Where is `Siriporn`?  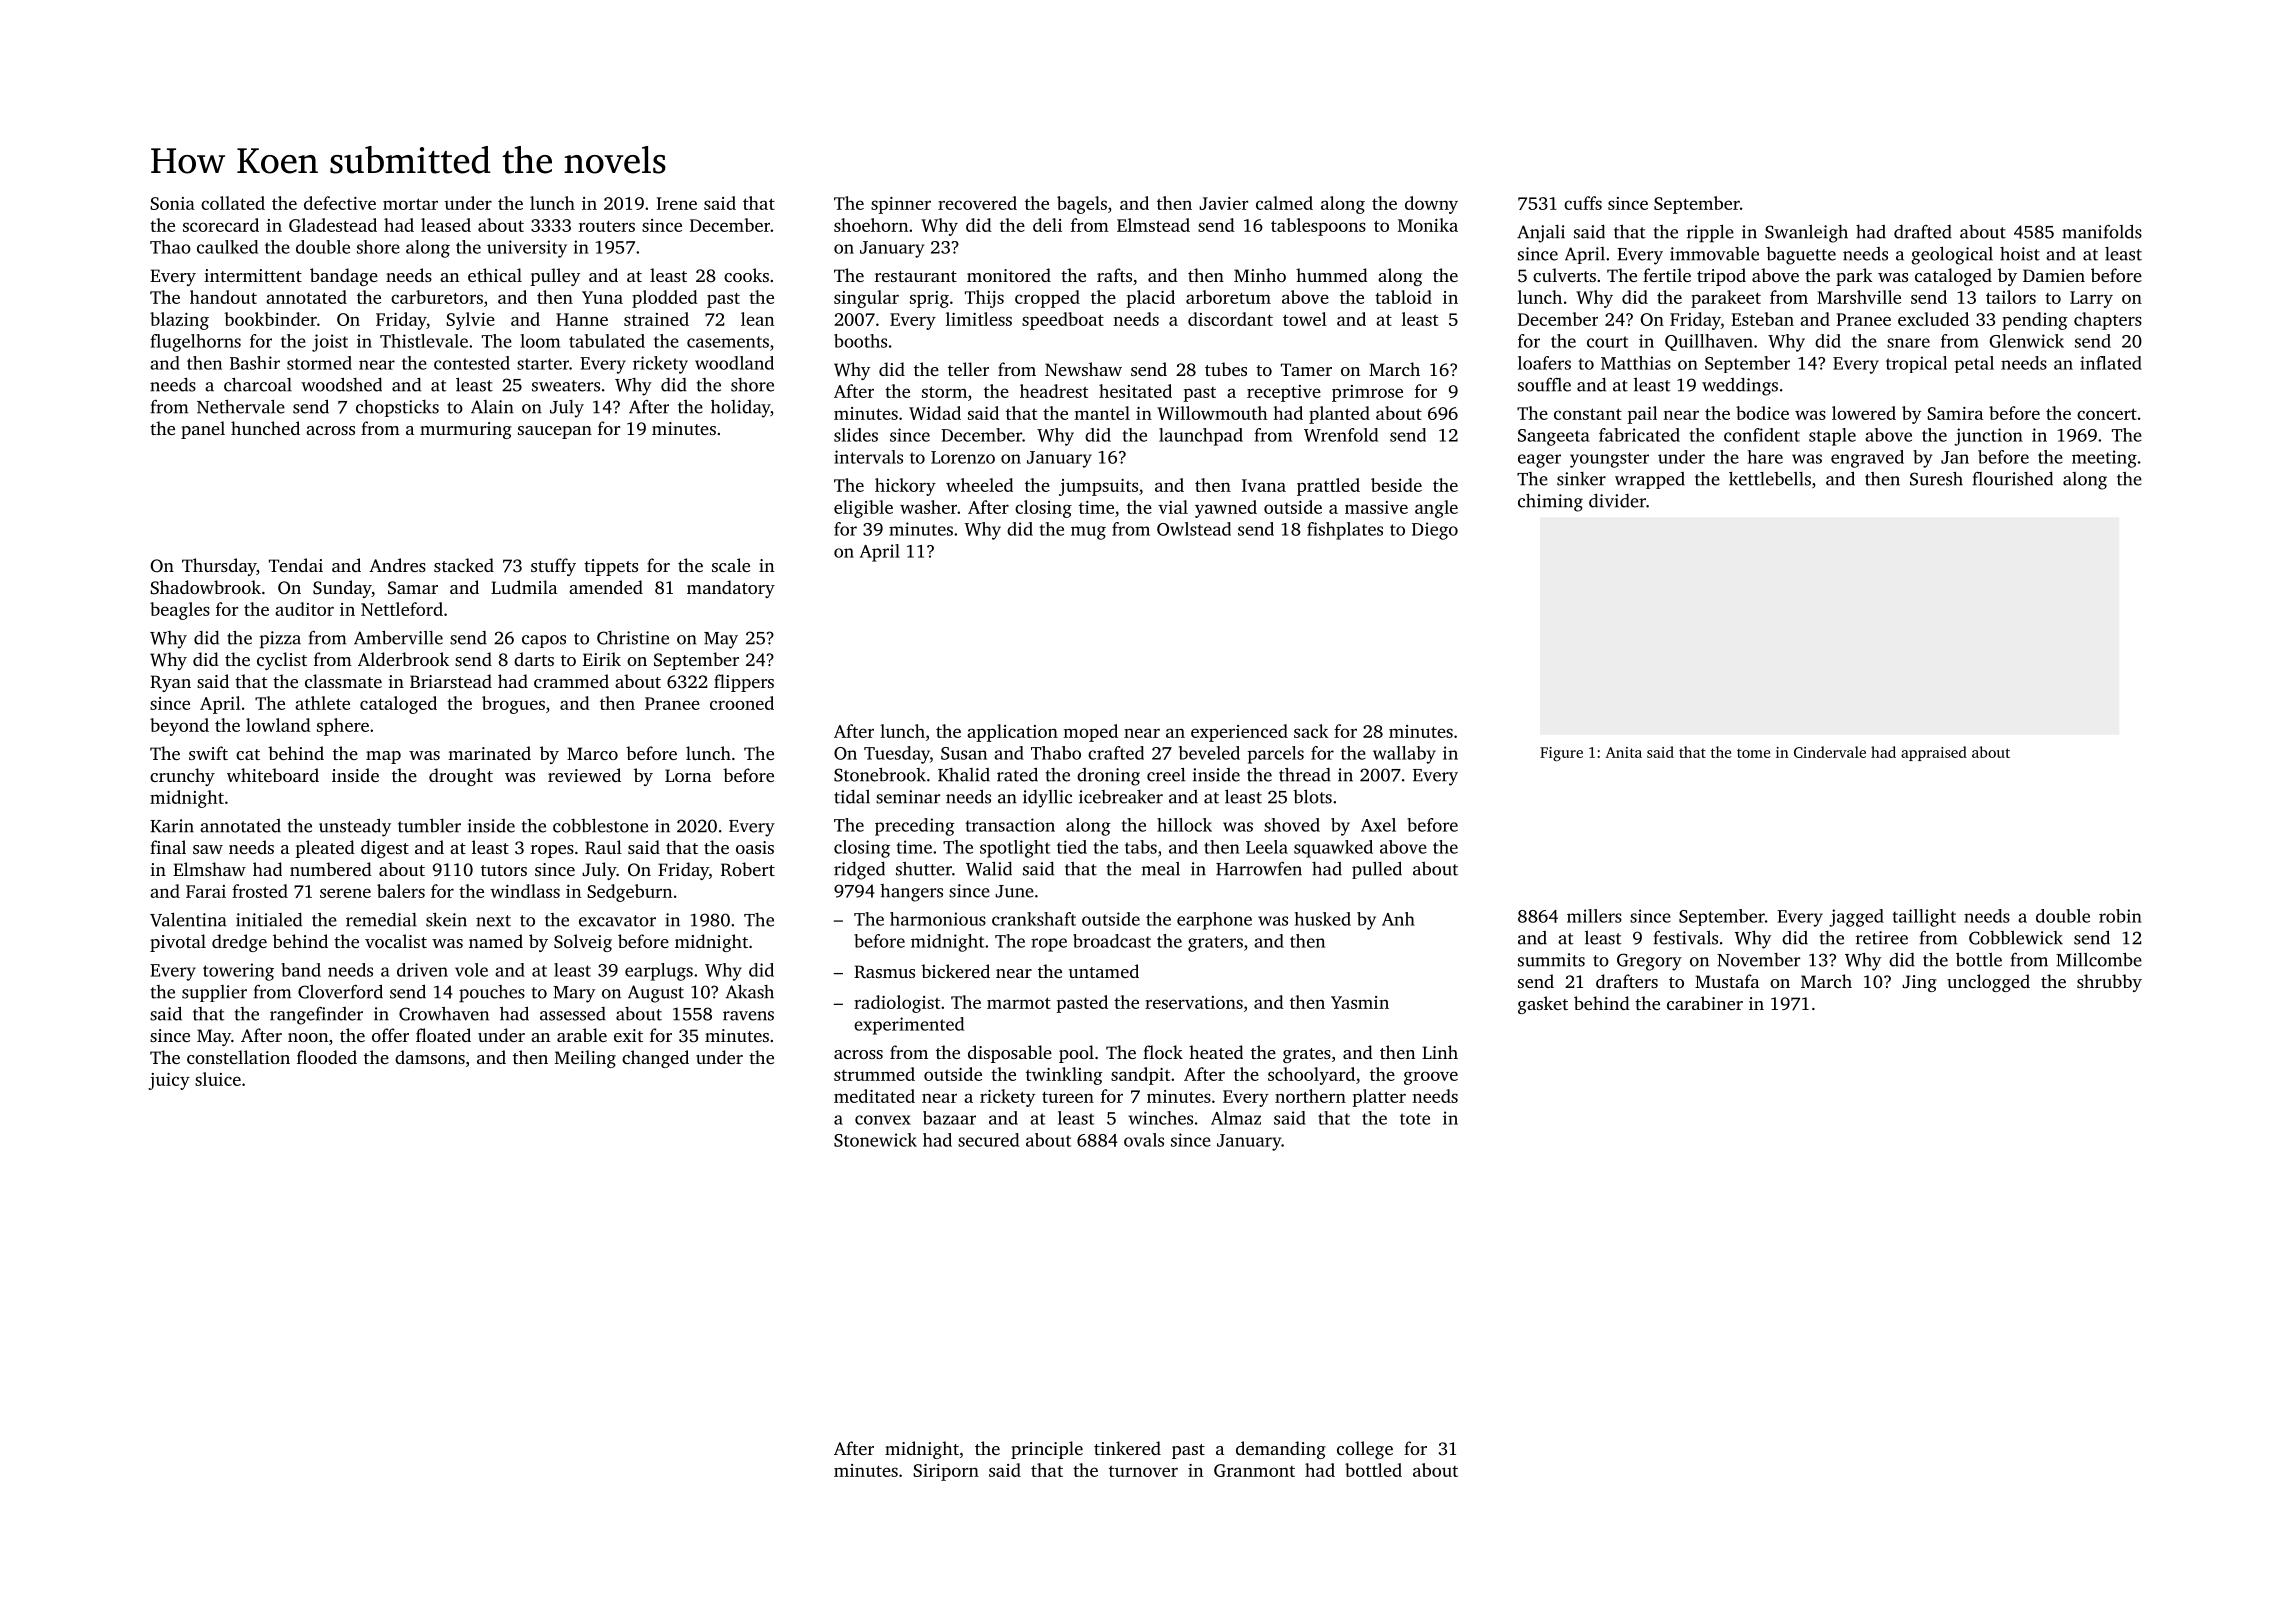 Siriporn is located at coordinates (946, 1472).
